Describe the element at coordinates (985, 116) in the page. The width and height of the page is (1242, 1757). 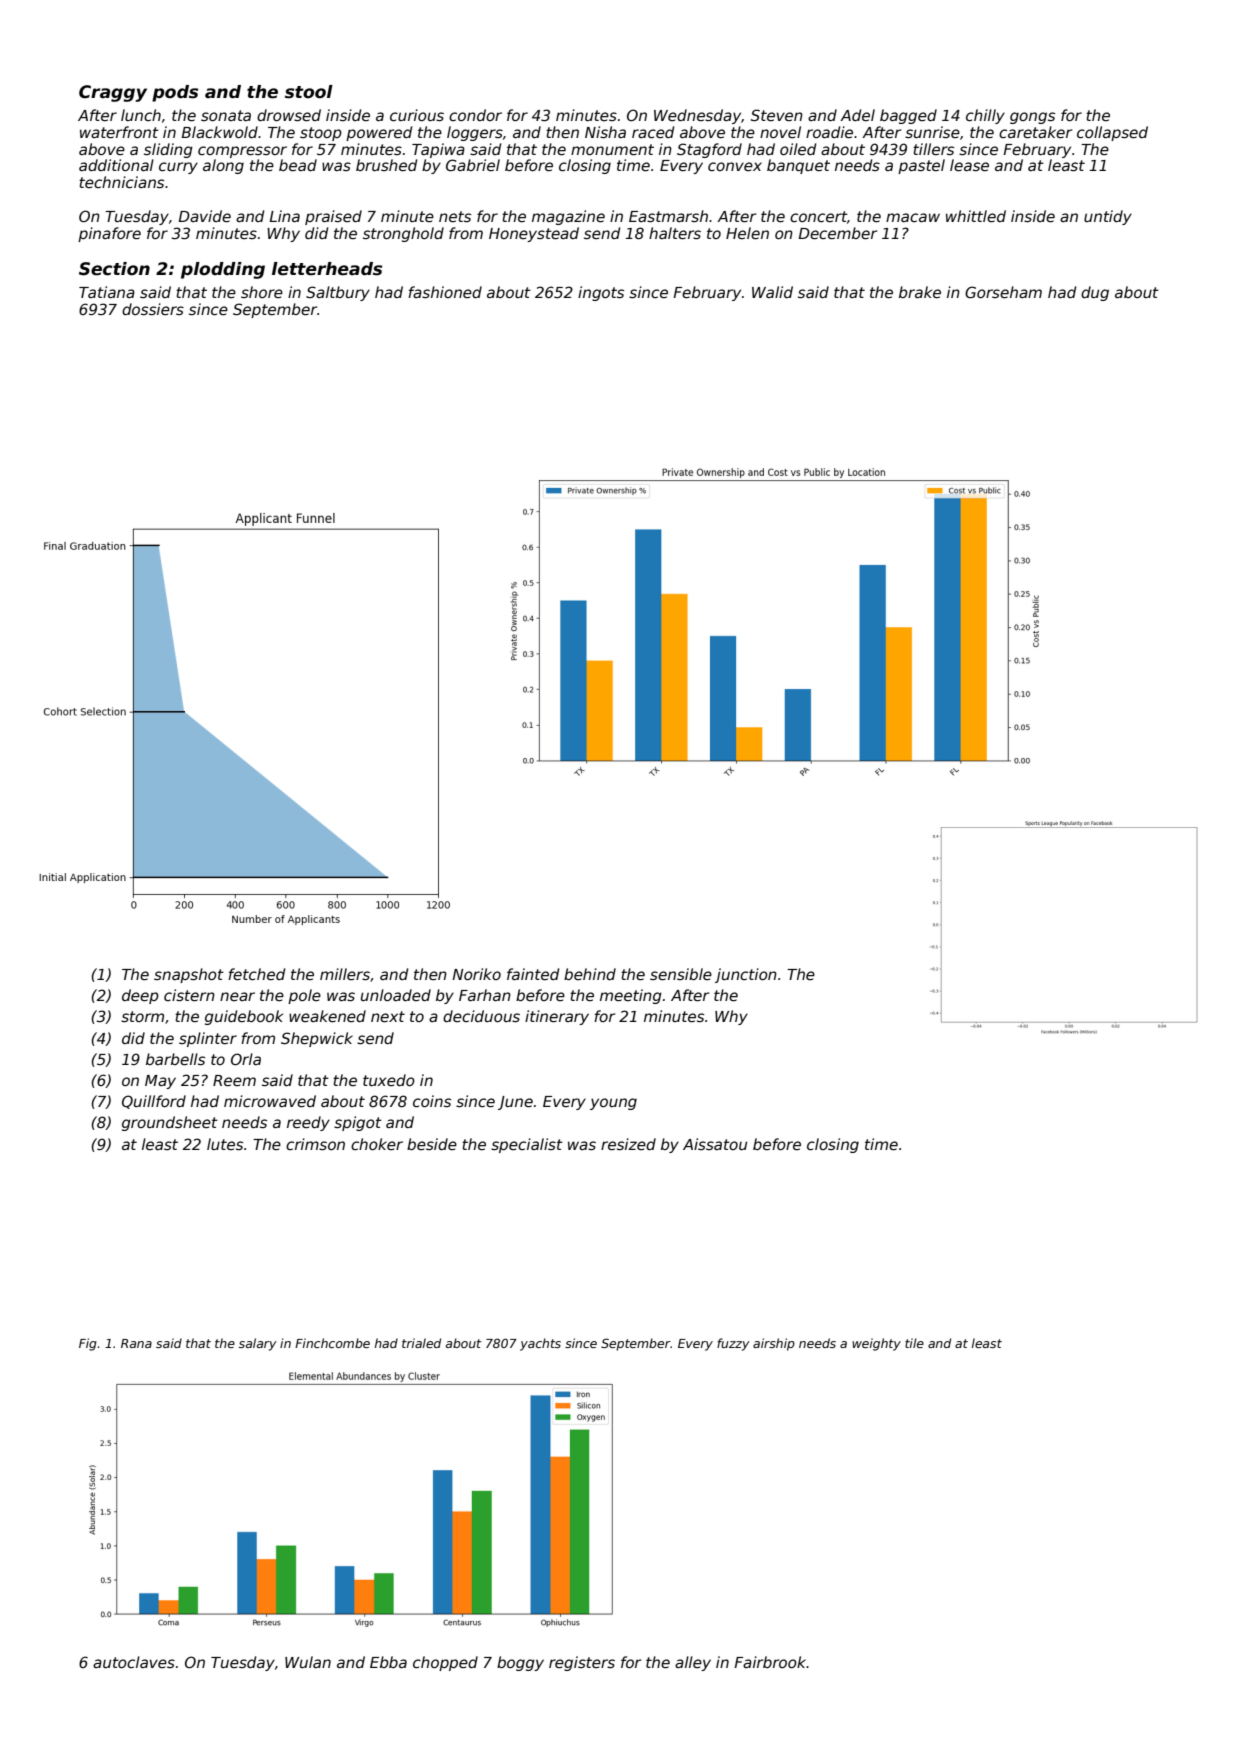
I see `chilly` at that location.
